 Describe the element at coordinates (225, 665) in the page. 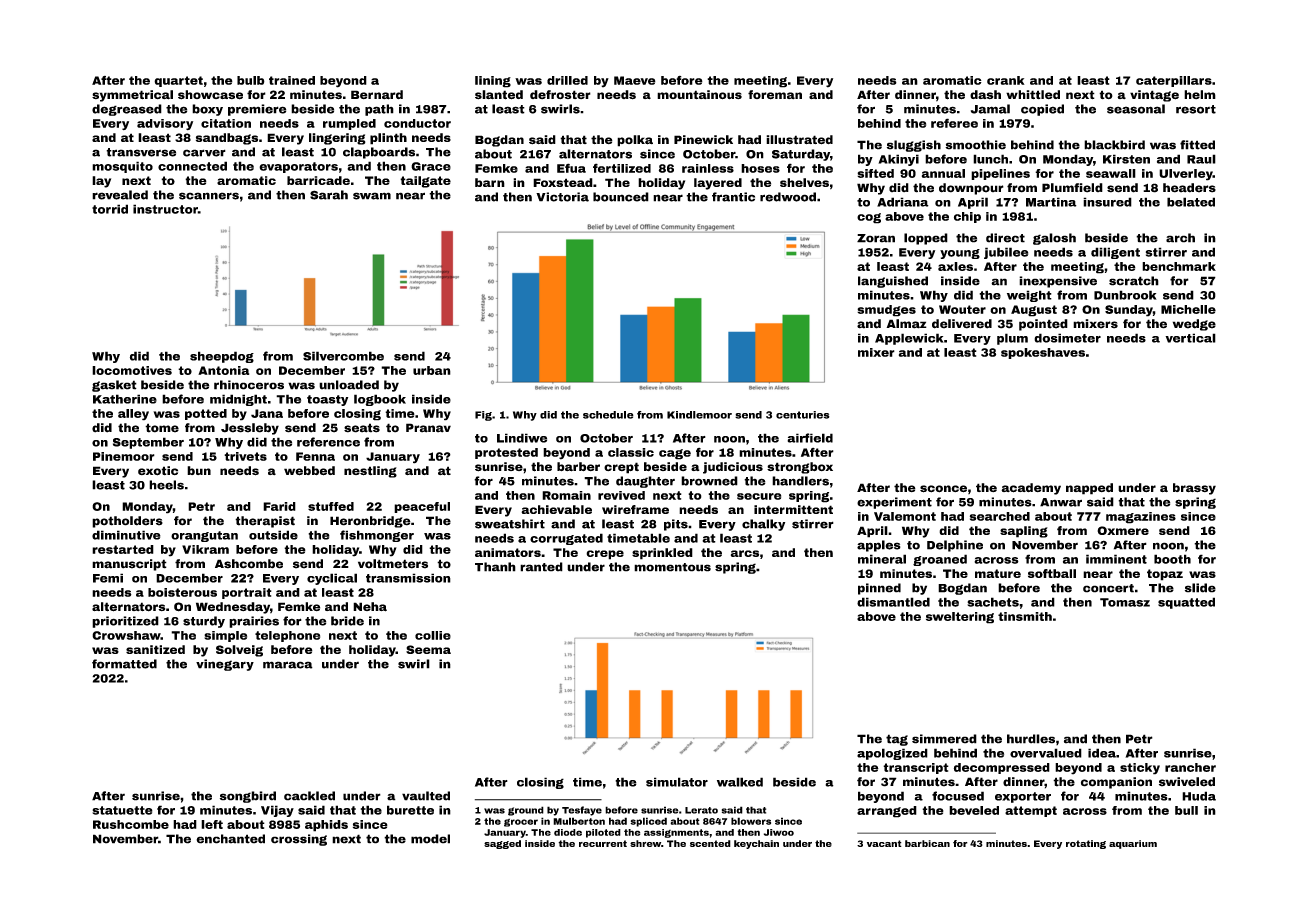

I see `vinegary` at that location.
